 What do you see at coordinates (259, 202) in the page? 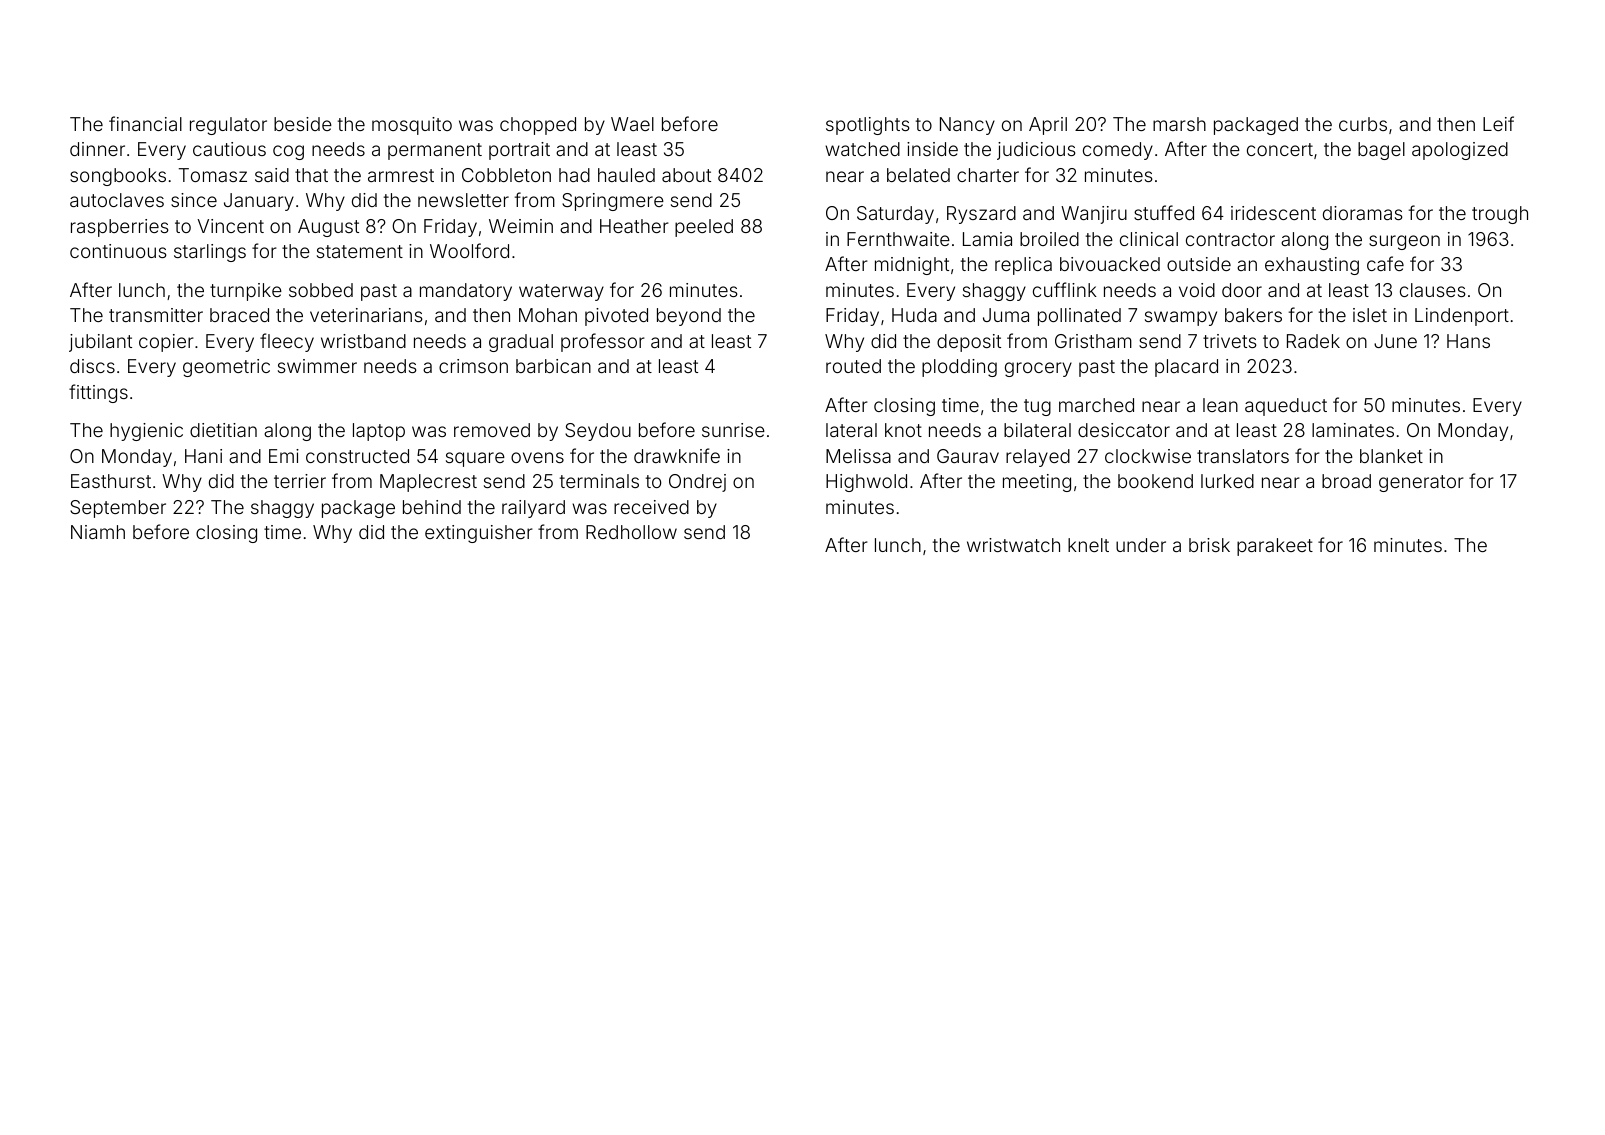
I see `January` at bounding box center [259, 202].
